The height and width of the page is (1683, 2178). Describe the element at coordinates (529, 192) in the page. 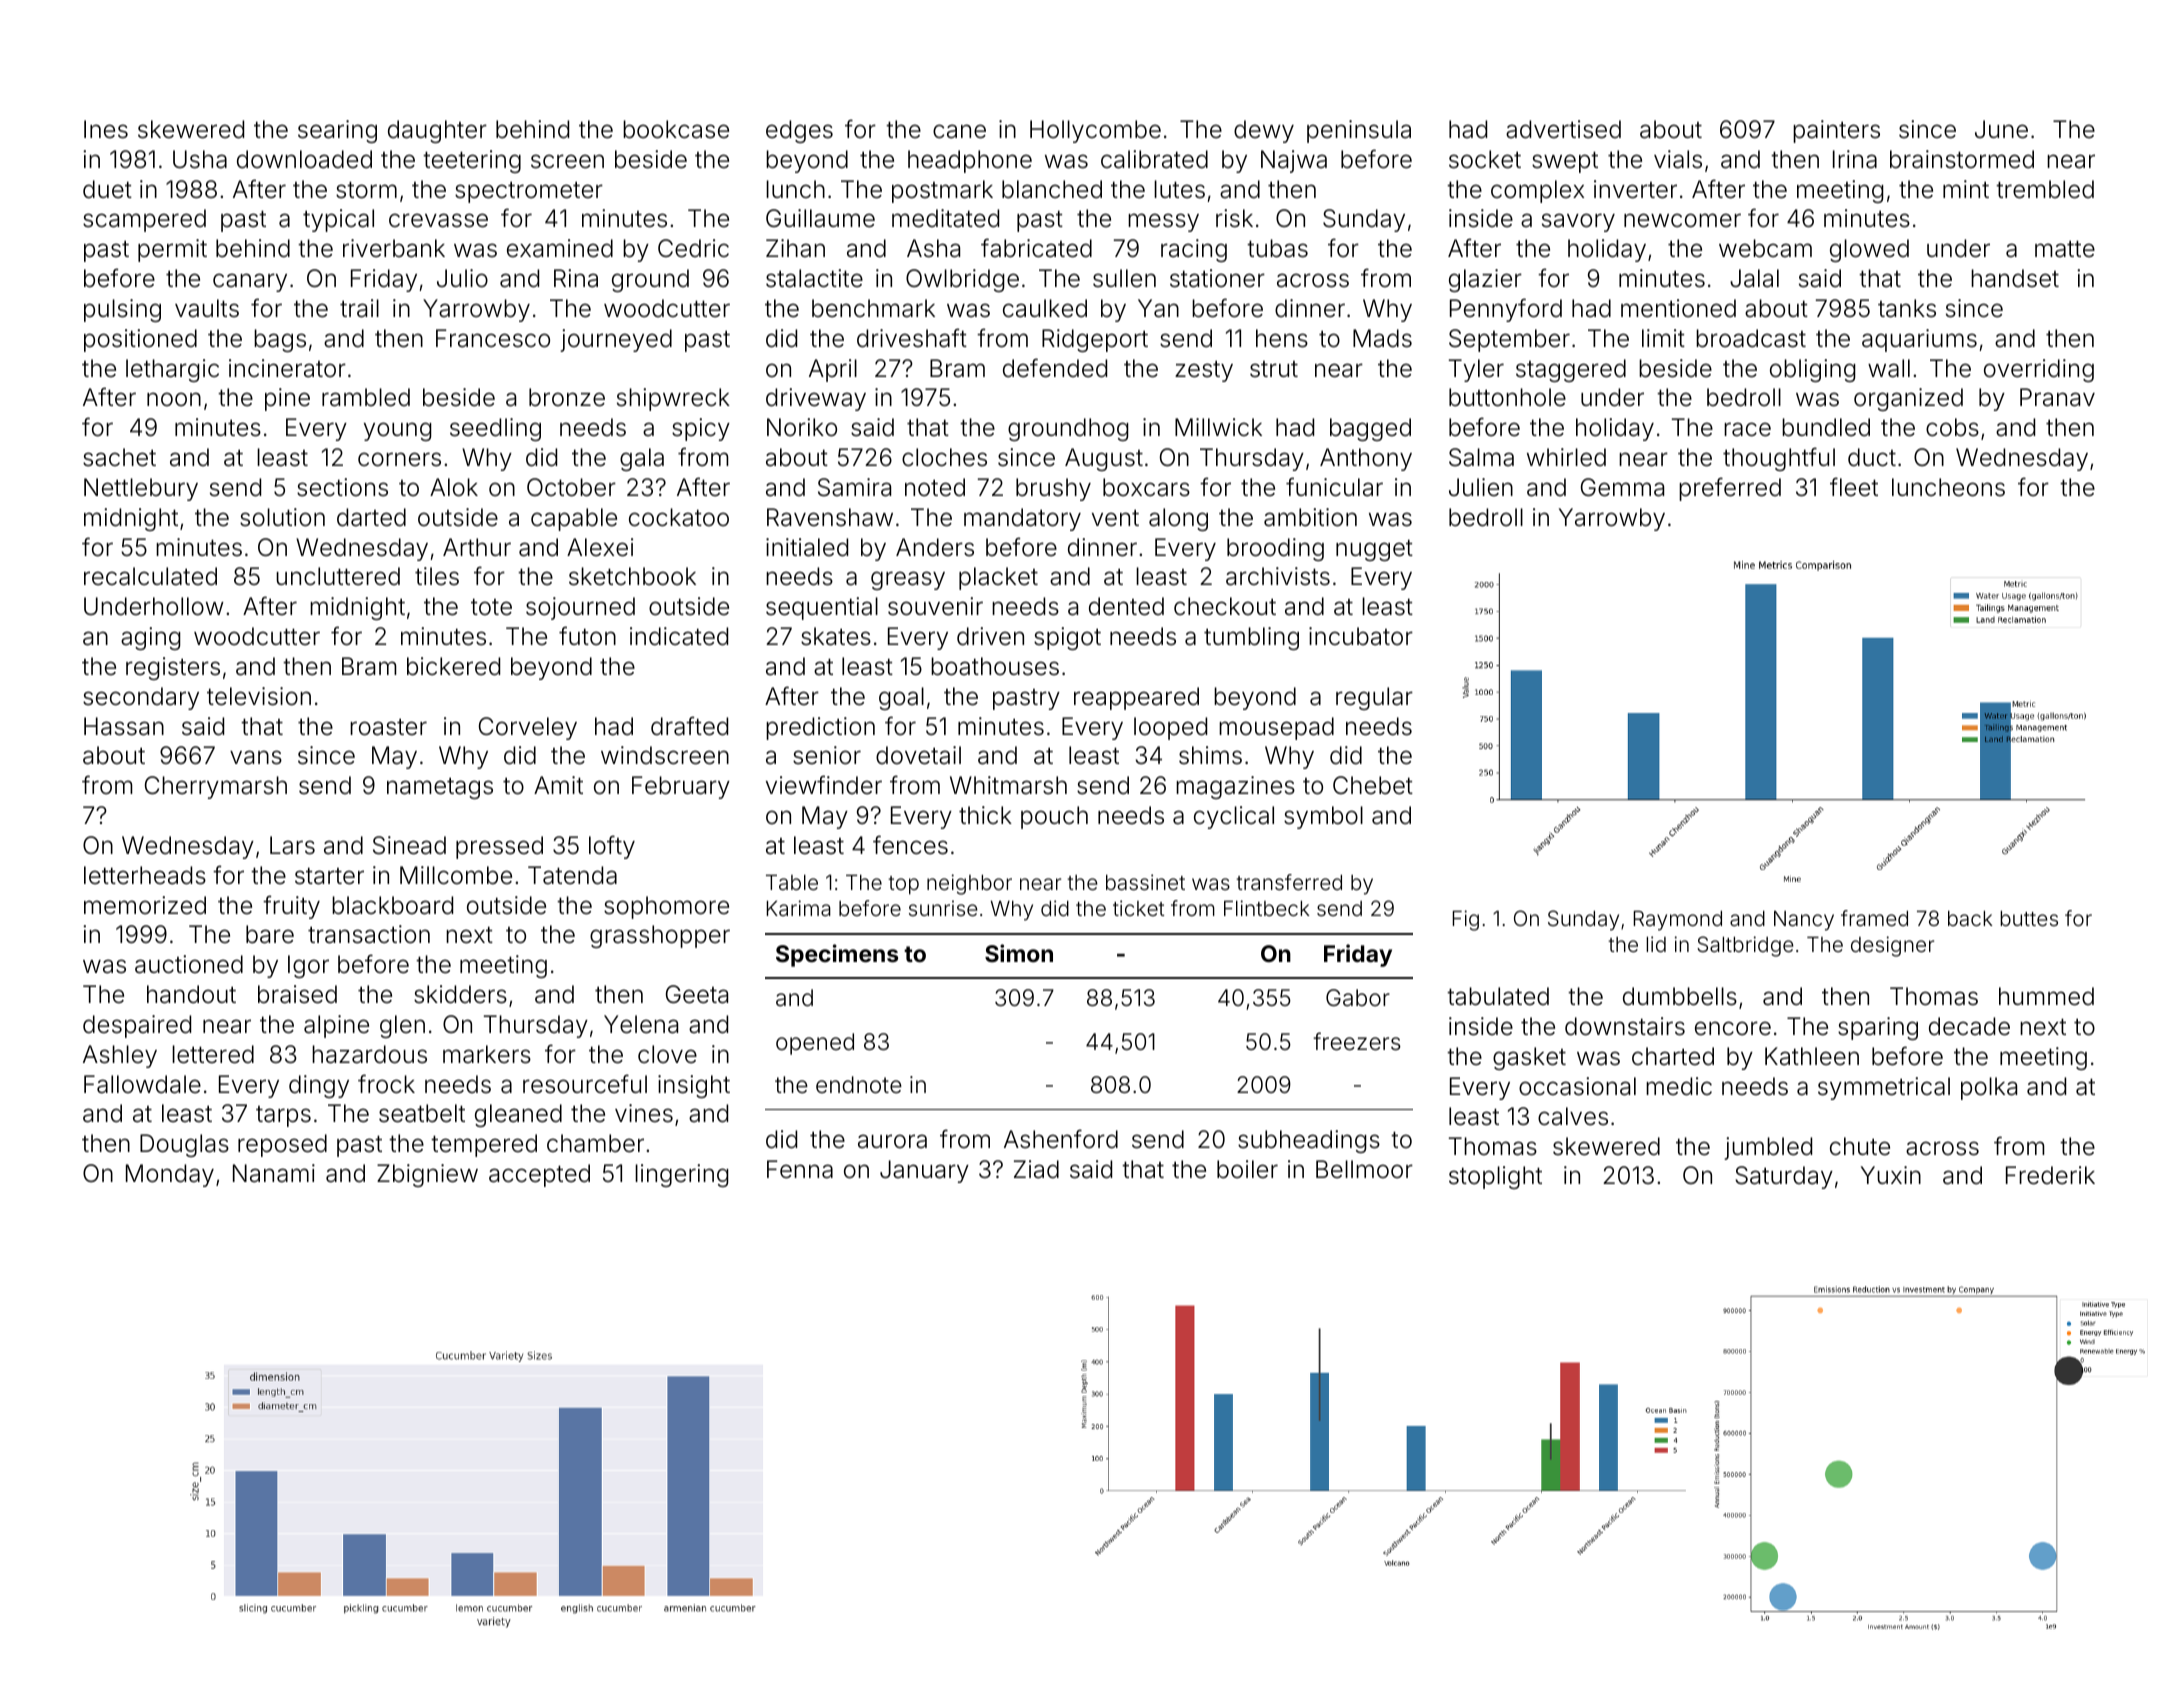

I see `spectrometer` at that location.
